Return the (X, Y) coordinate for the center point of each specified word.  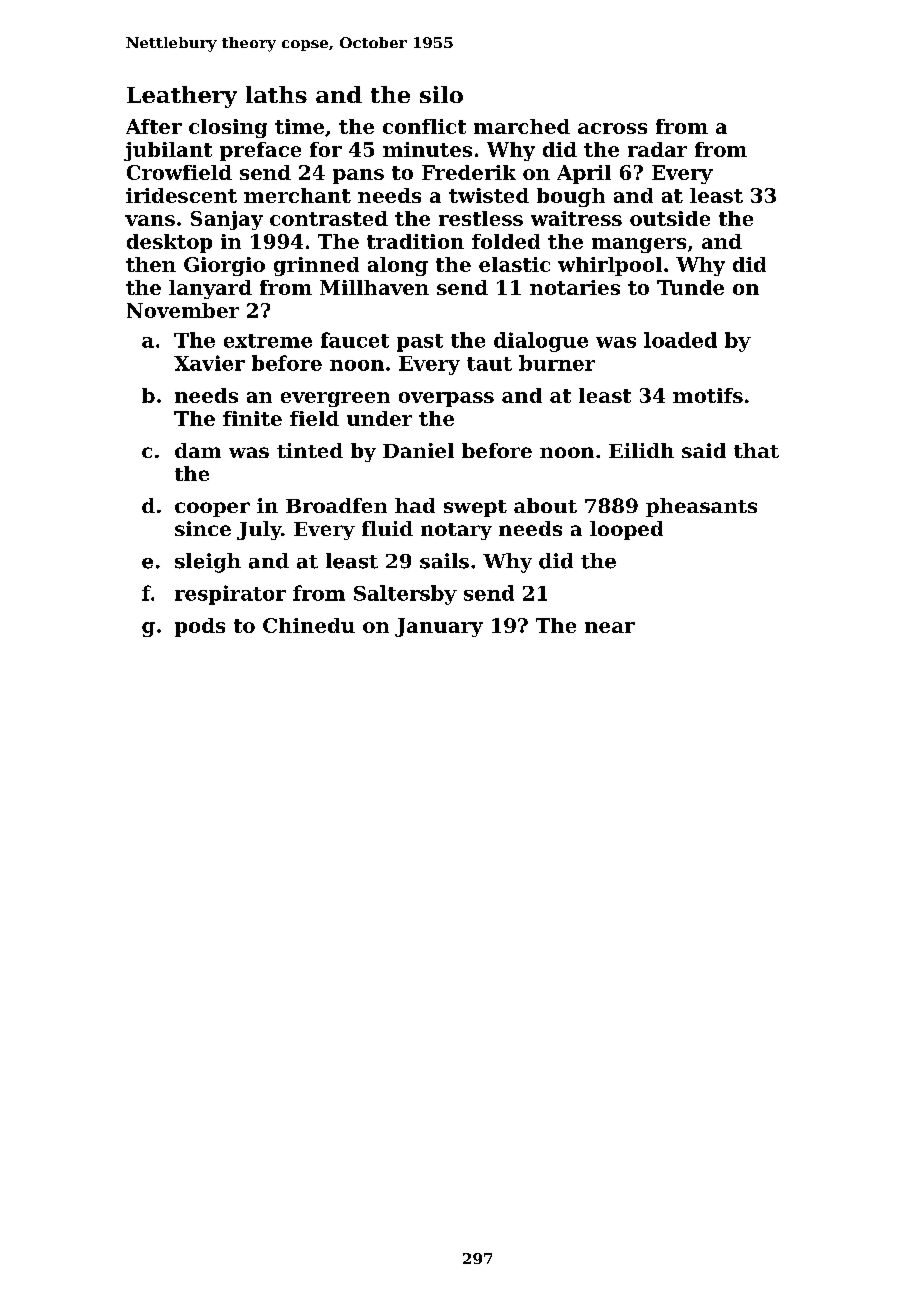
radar (657, 149)
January (439, 627)
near (610, 627)
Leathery (182, 97)
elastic (514, 264)
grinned (316, 266)
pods (200, 627)
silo (441, 94)
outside (670, 218)
